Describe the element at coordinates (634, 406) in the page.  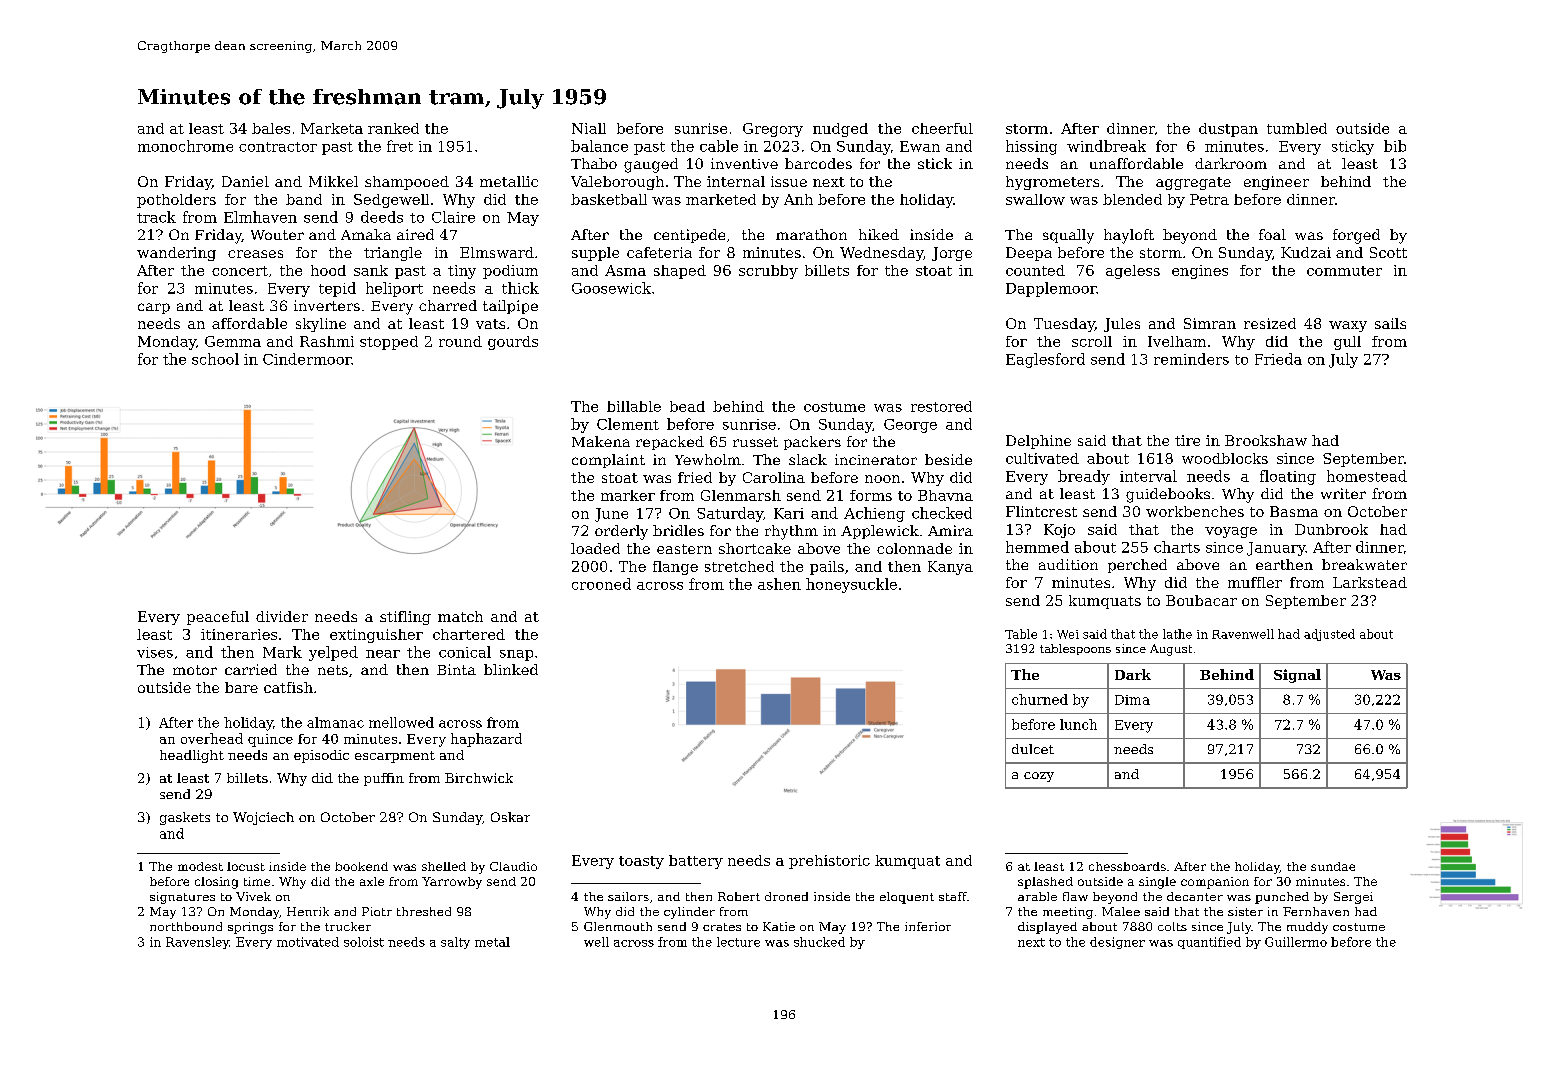
I see `billable` at that location.
